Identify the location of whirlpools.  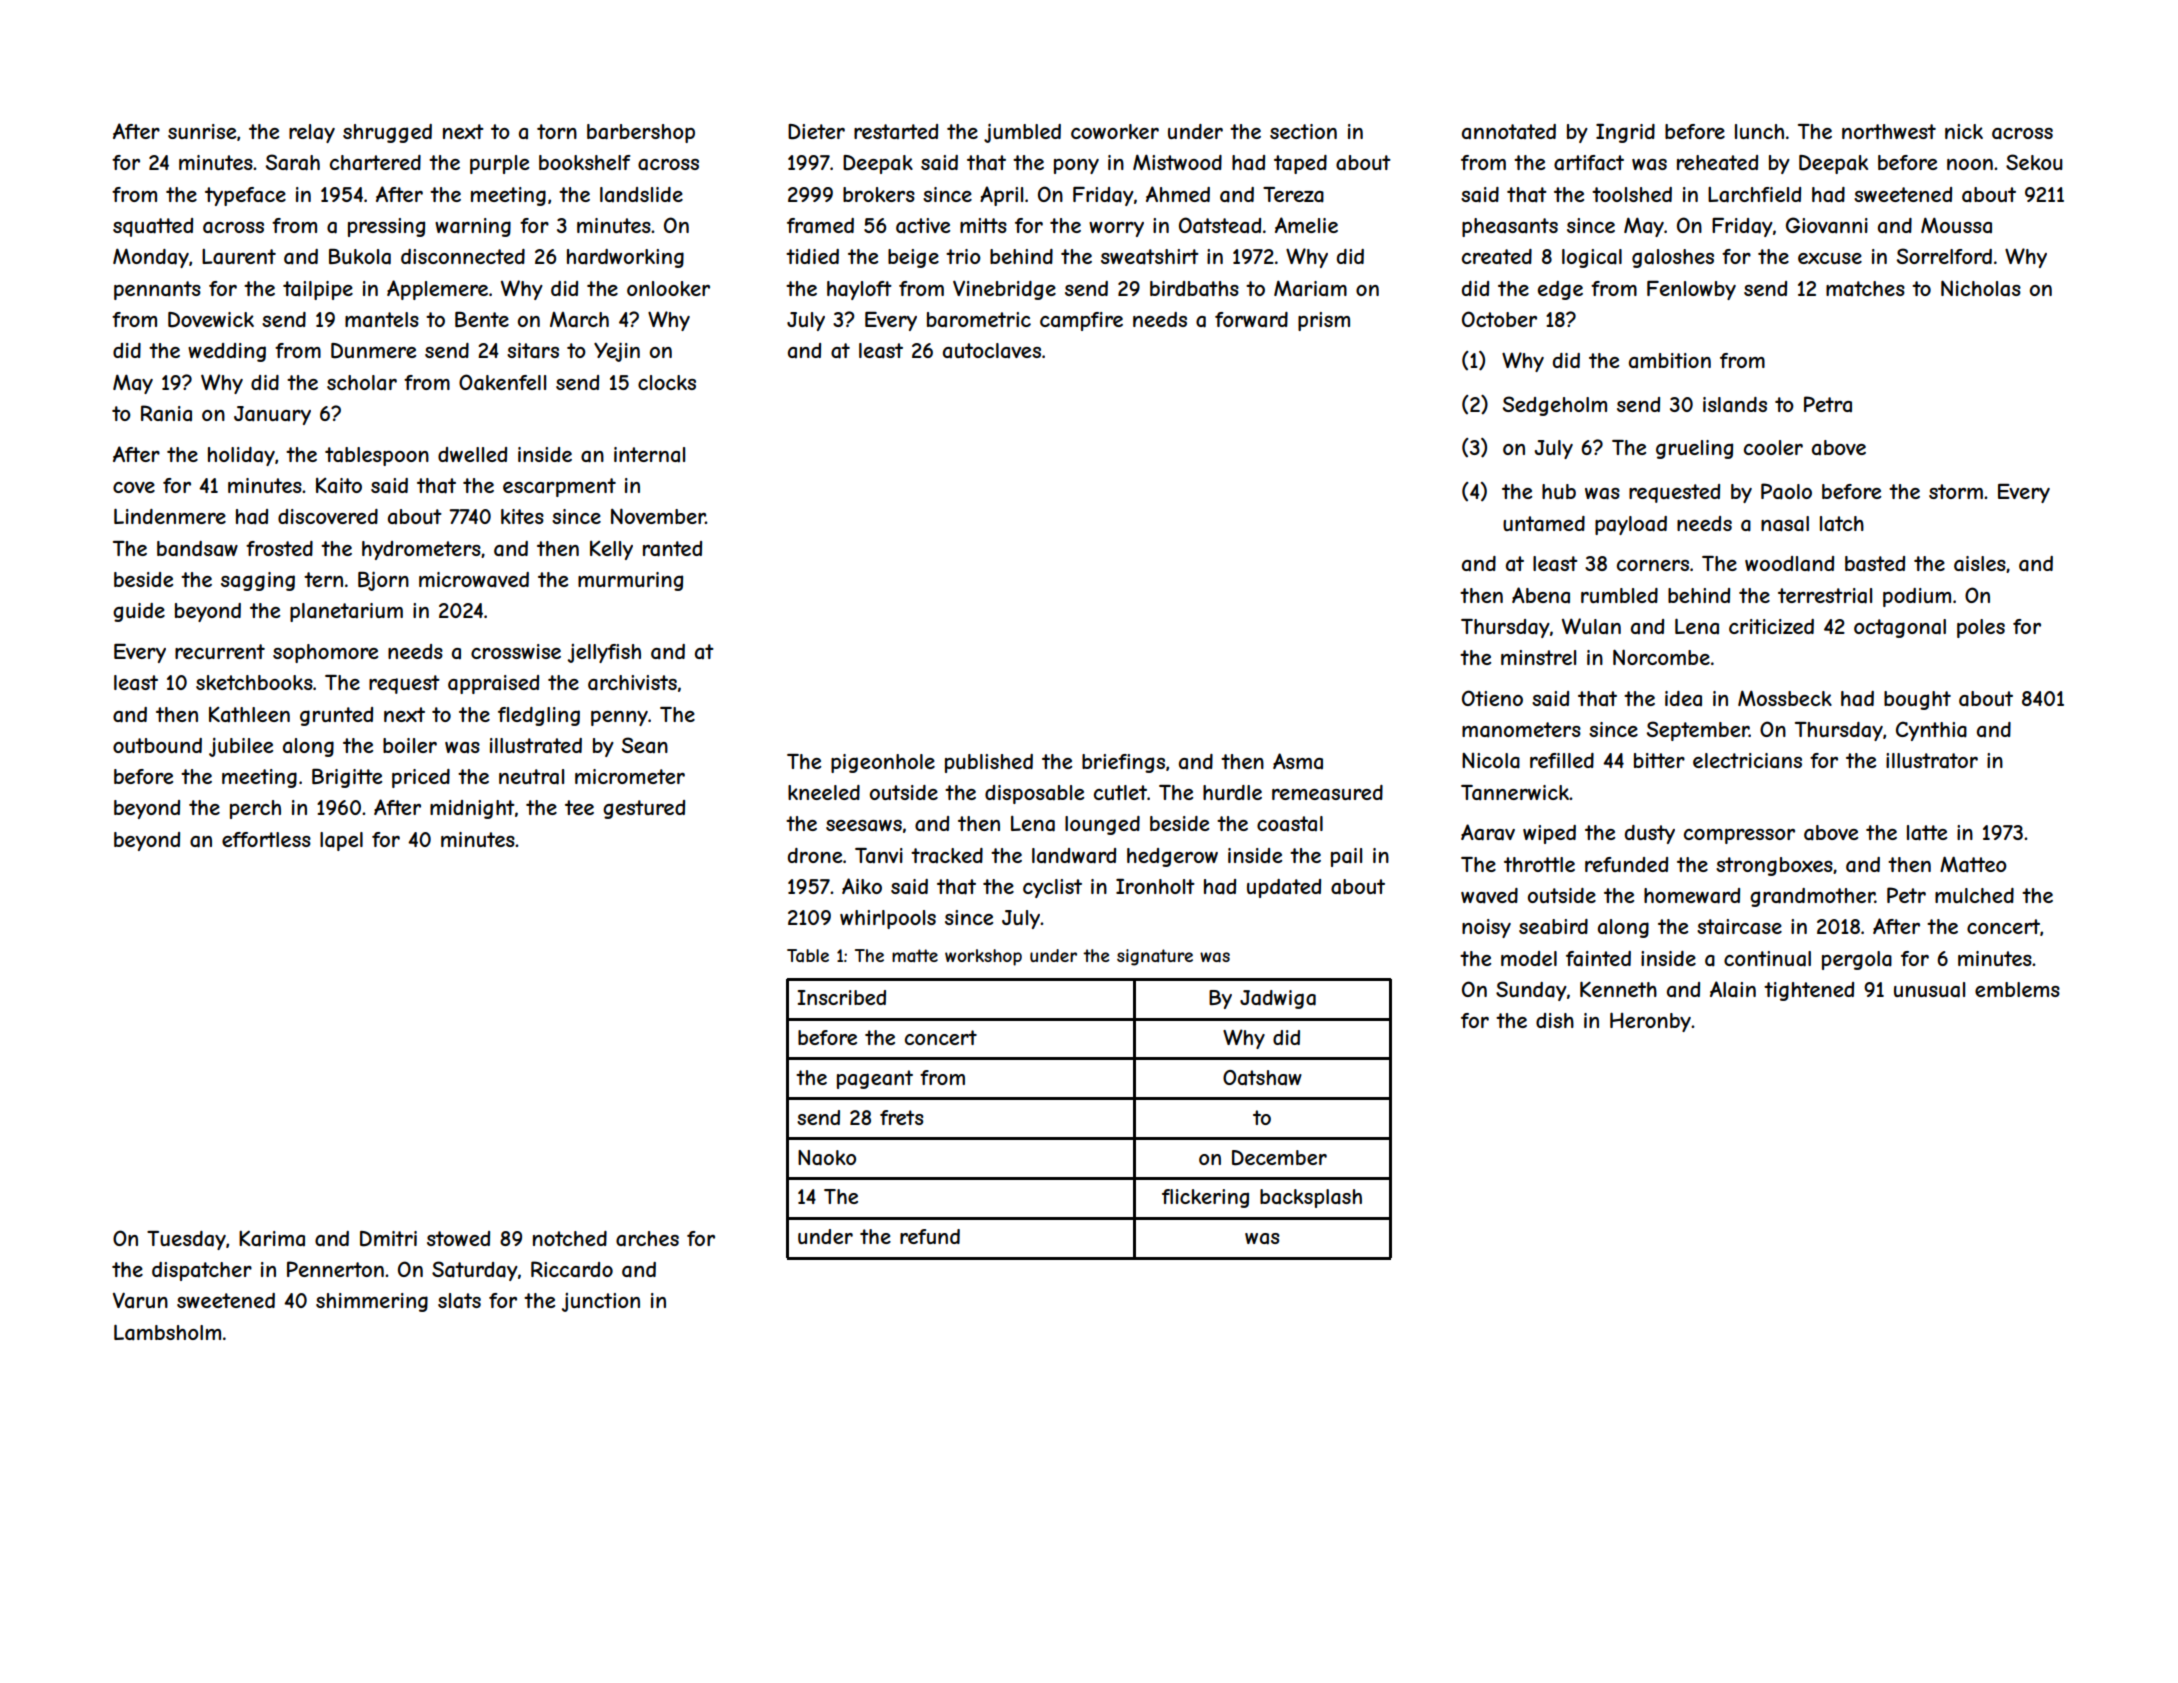
(888, 919).
